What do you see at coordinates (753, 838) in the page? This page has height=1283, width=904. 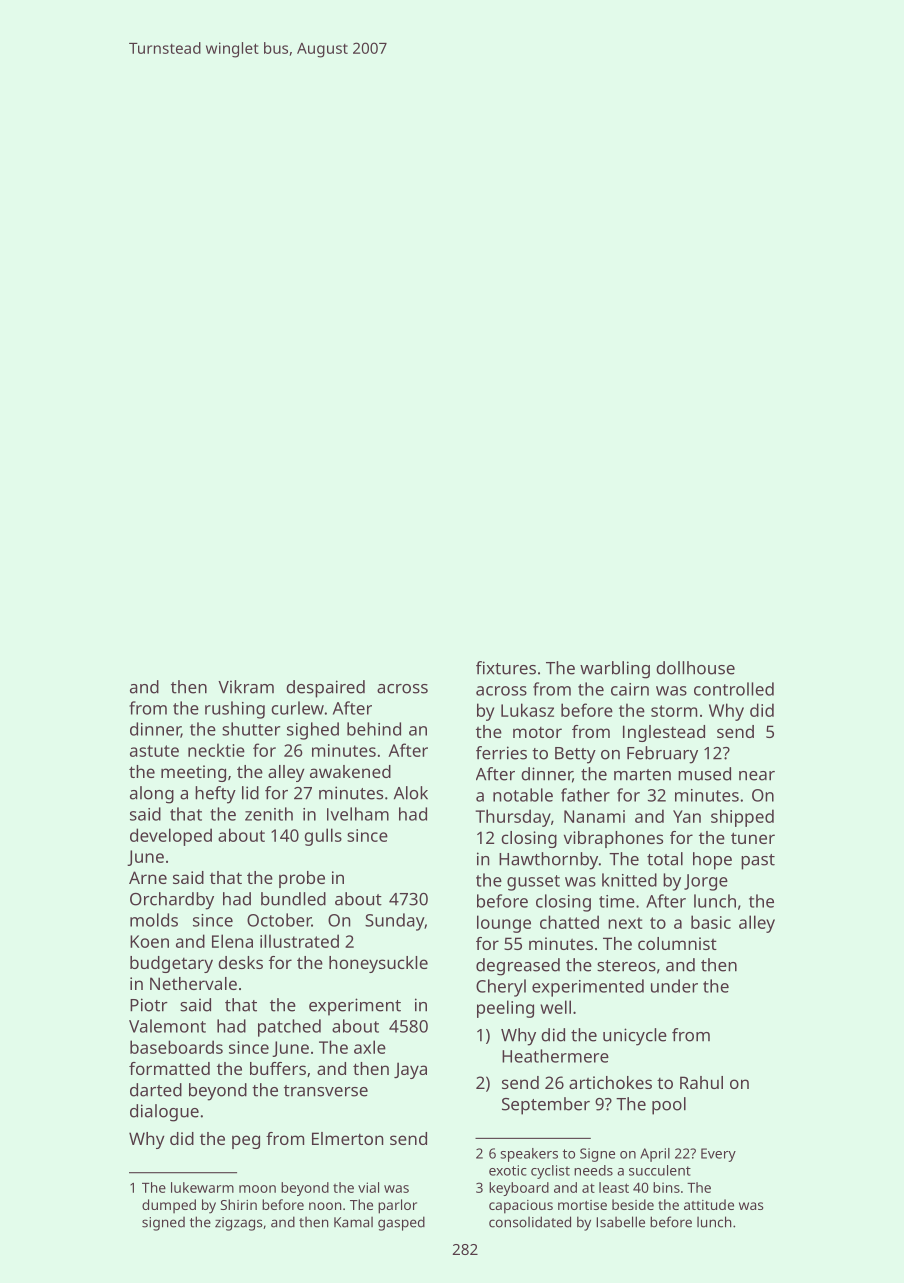 I see `tuner` at bounding box center [753, 838].
